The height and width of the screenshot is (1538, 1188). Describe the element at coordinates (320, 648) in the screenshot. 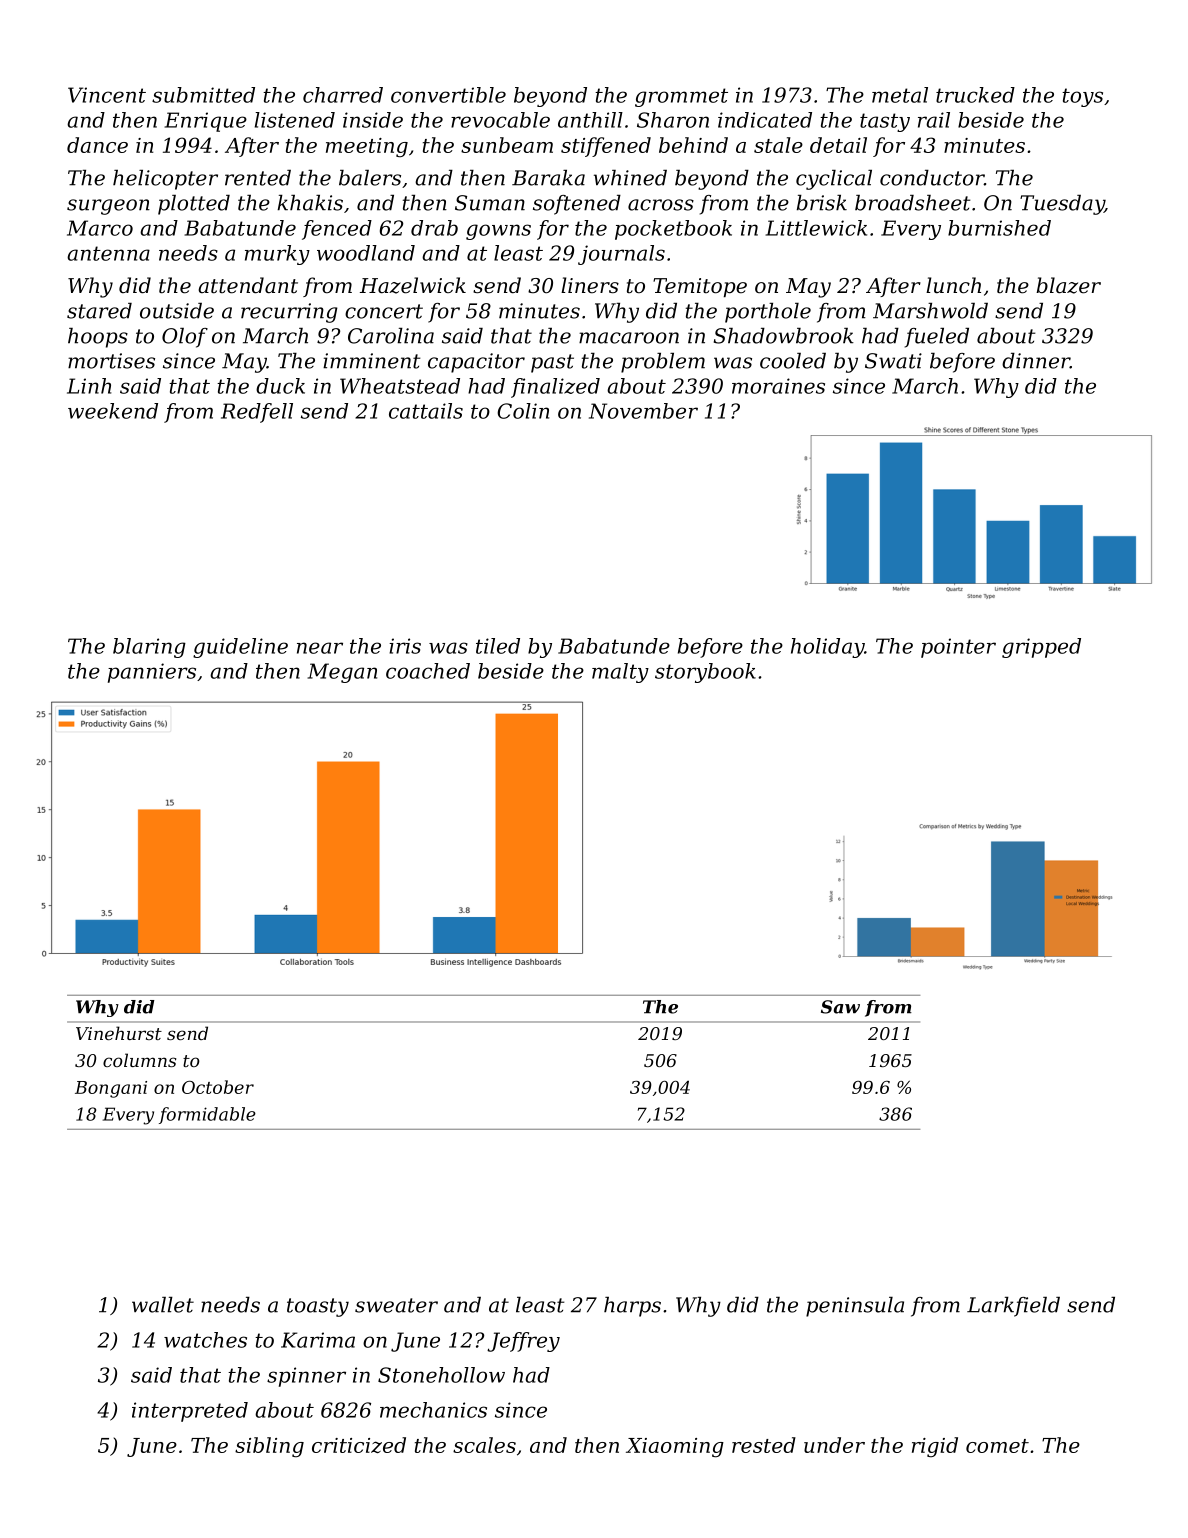

I see `near` at that location.
